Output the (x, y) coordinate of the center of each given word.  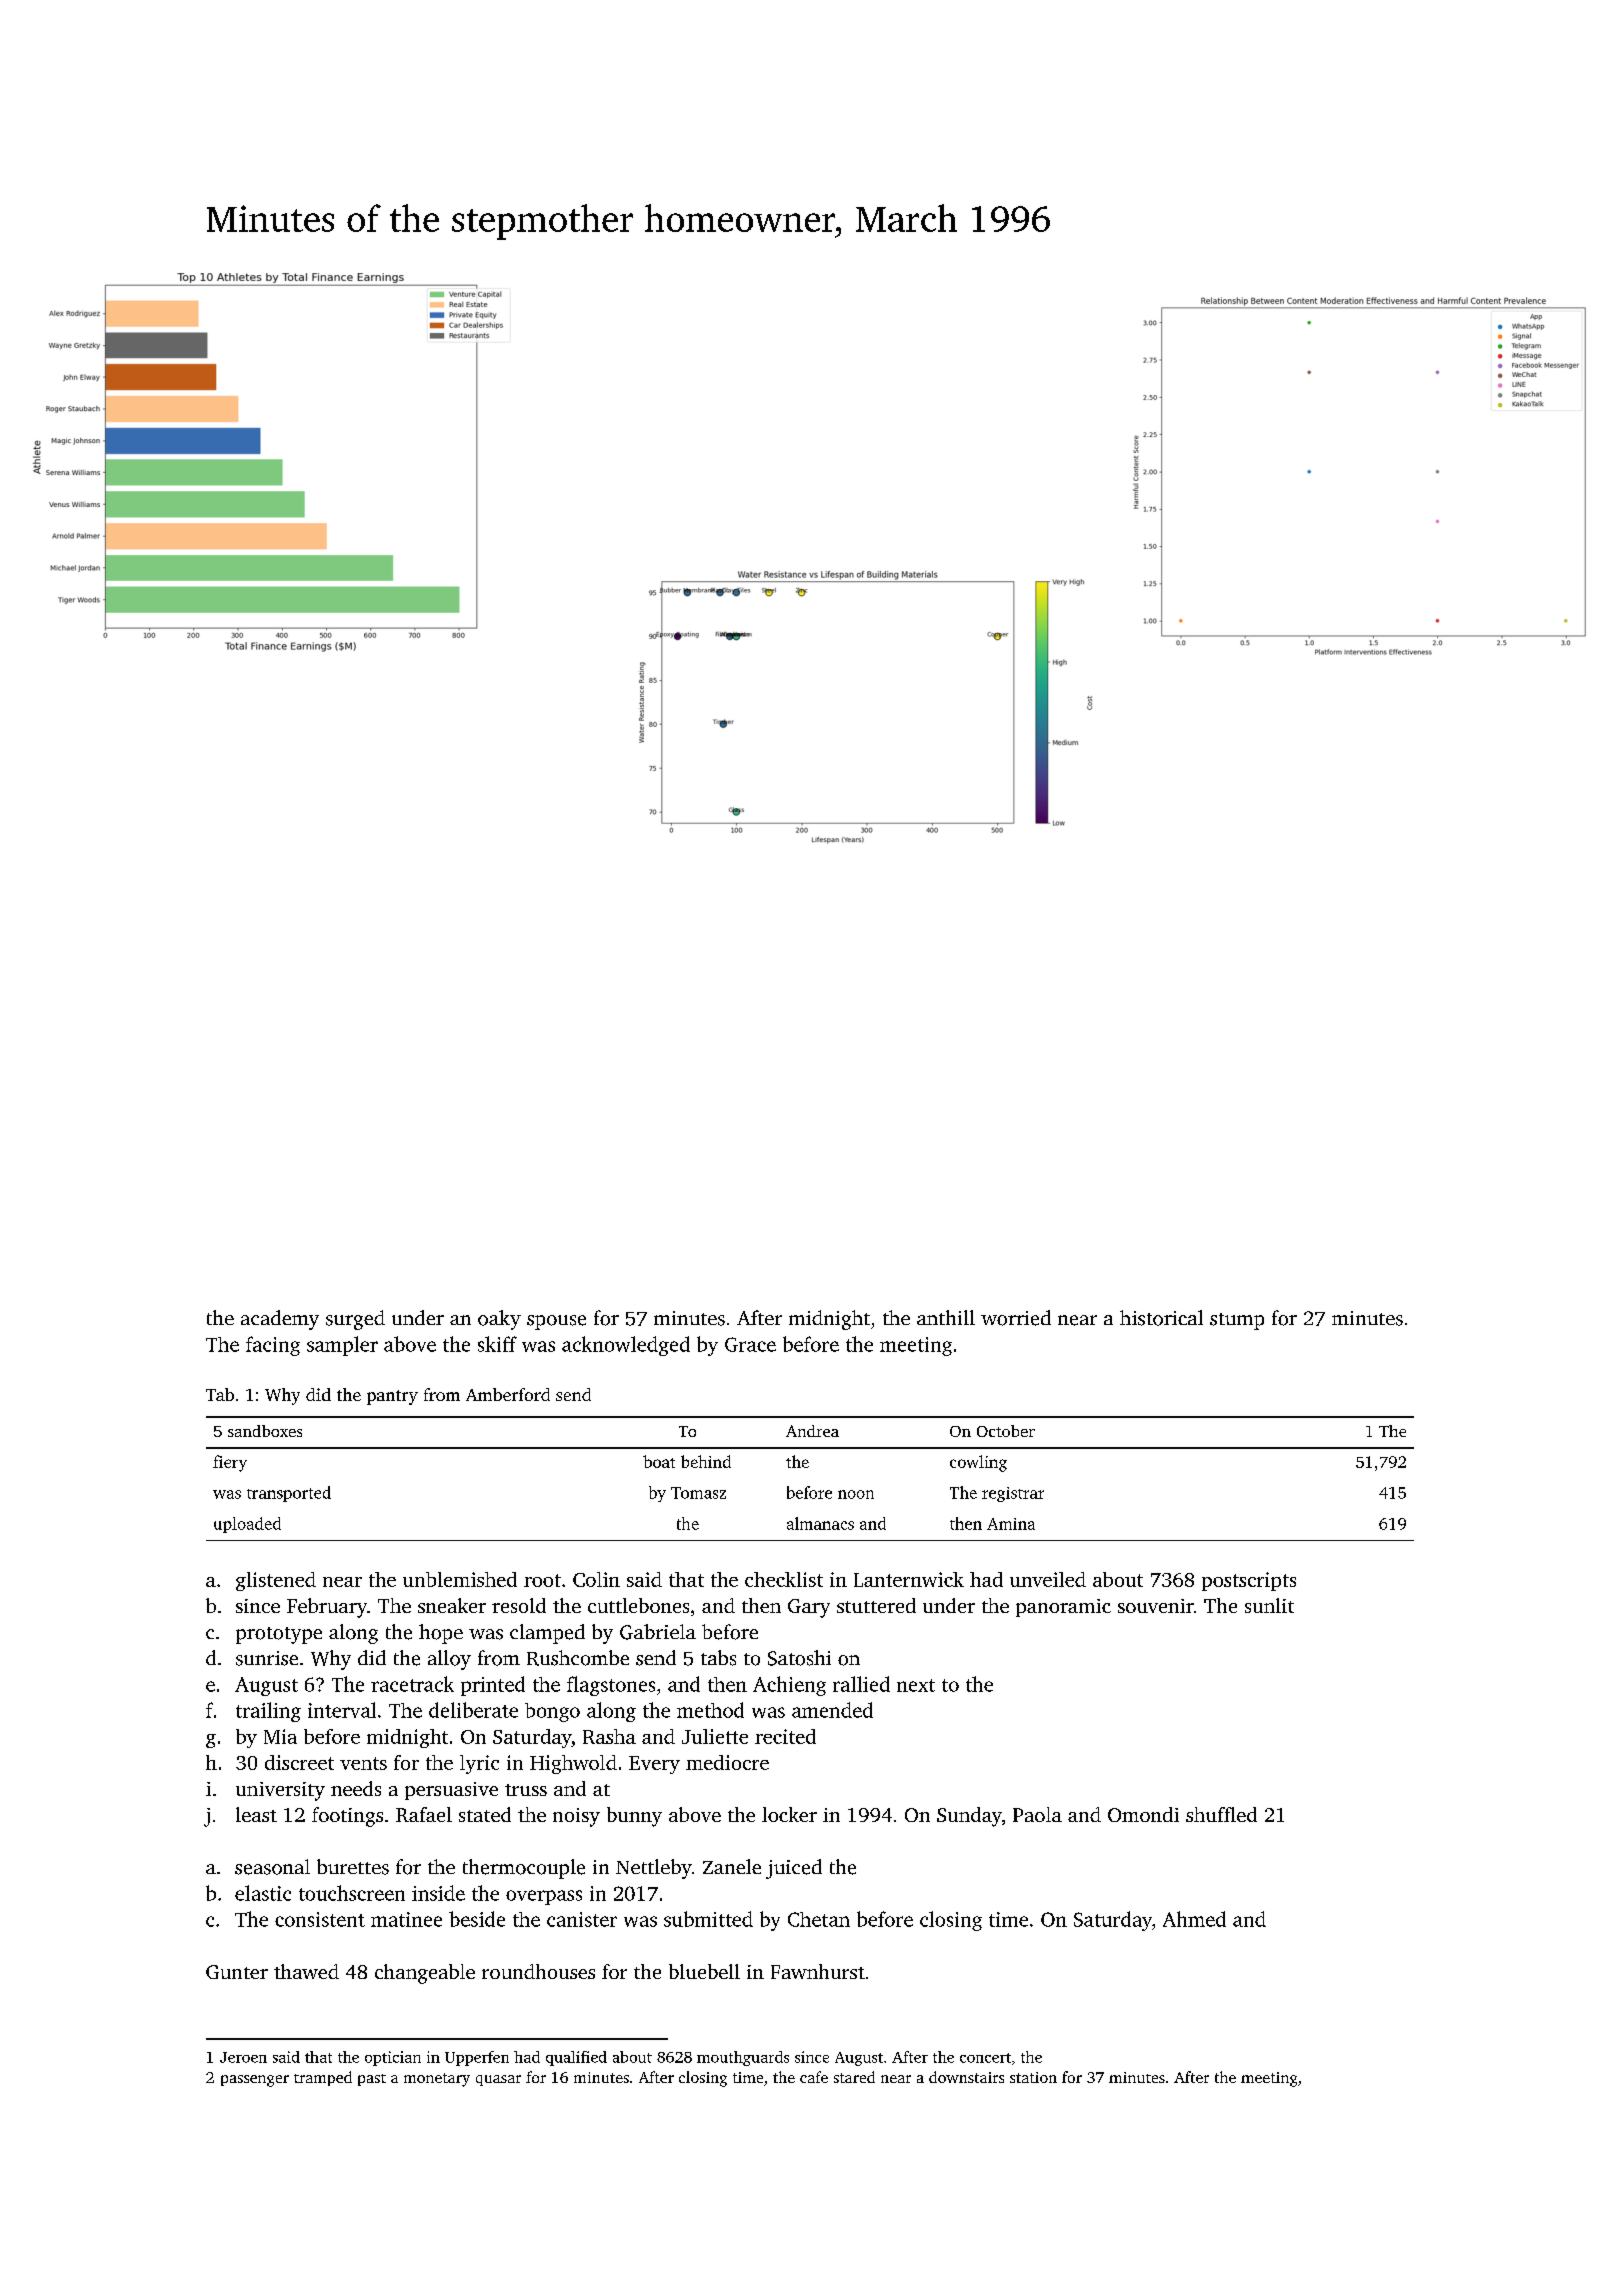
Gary (809, 1608)
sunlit (1269, 1605)
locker (789, 1814)
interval (342, 1710)
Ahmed (1194, 1919)
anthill (946, 1317)
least (256, 1814)
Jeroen (243, 2057)
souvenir (1156, 1606)
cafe (814, 2077)
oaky (499, 1320)
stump (1237, 1321)
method (710, 1710)
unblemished (460, 1579)
